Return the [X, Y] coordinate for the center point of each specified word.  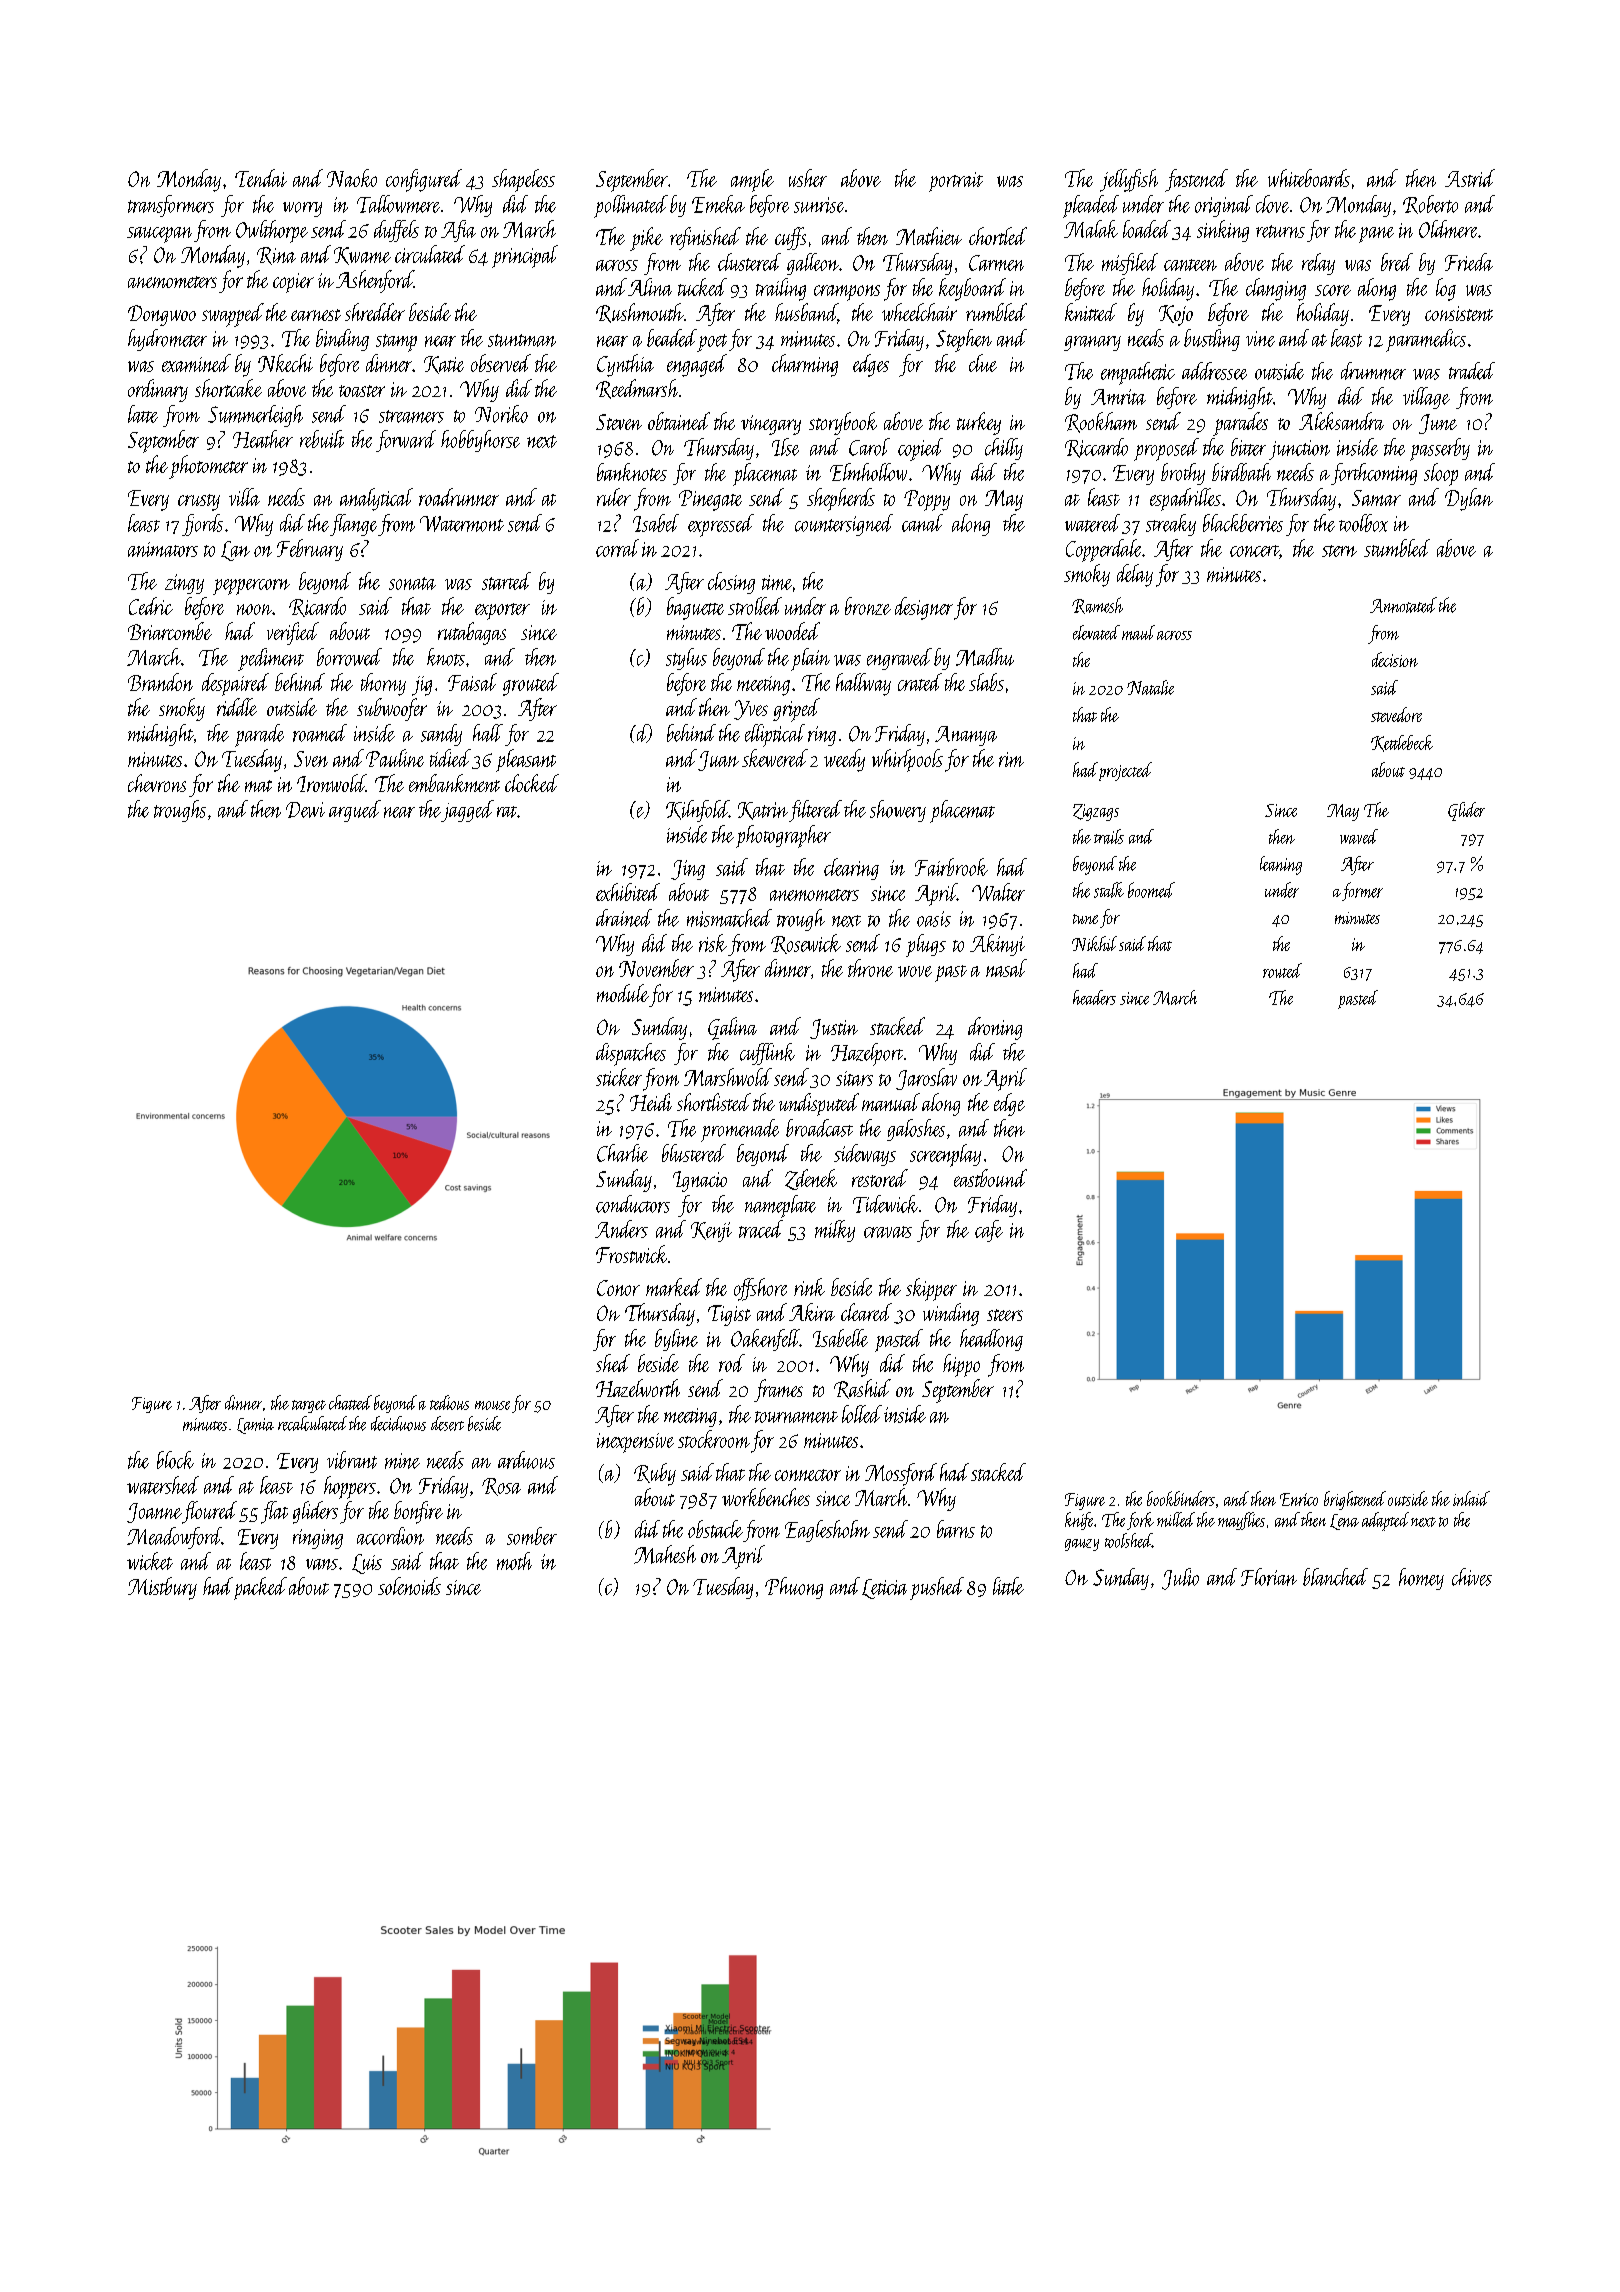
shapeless [523, 180]
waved [1359, 836]
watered [1092, 523]
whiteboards [1309, 178]
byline [676, 1340]
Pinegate [710, 500]
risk [713, 943]
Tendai [261, 178]
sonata [412, 583]
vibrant [352, 1460]
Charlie [622, 1153]
